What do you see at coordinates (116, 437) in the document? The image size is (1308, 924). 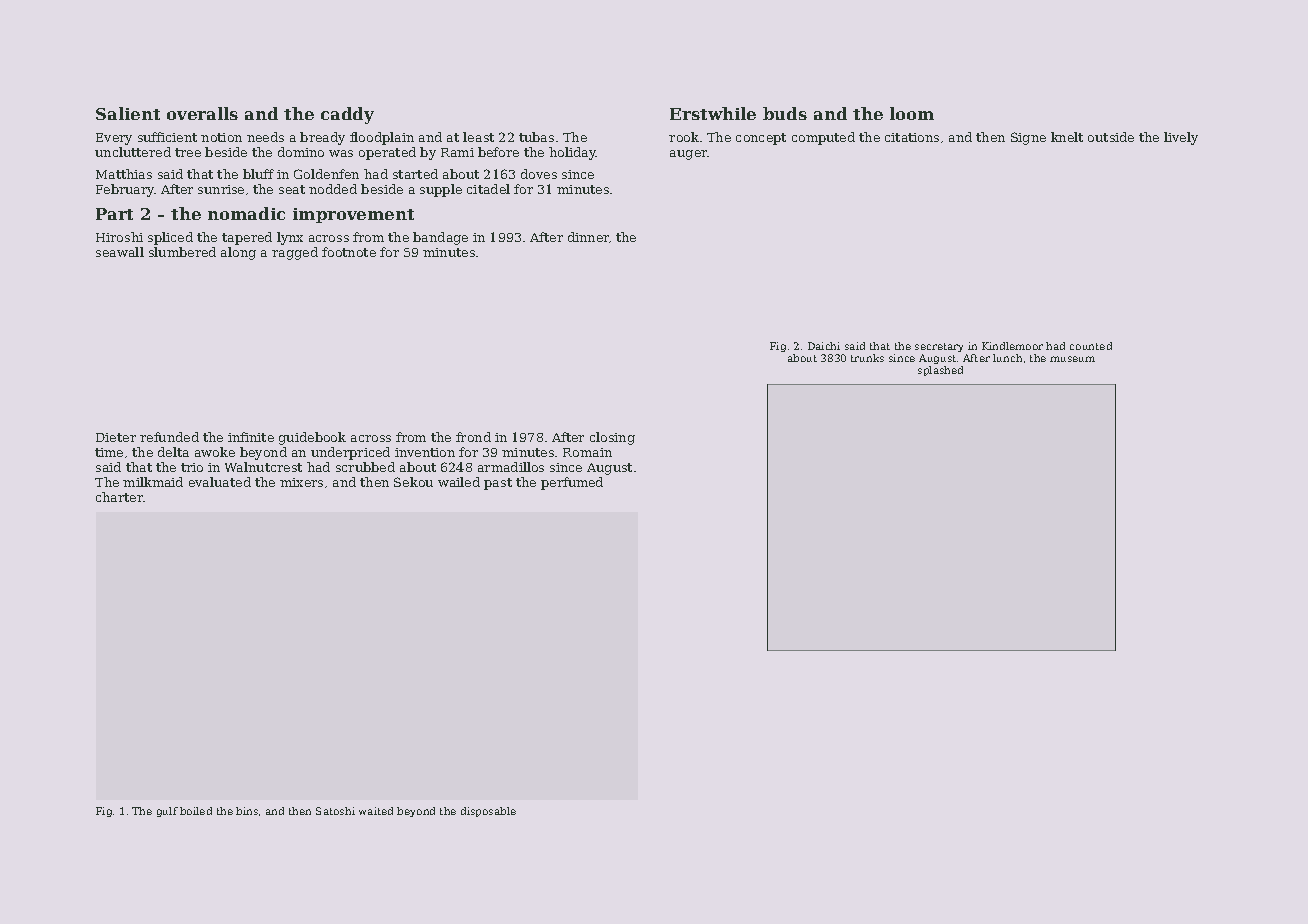 I see `Dieter` at bounding box center [116, 437].
